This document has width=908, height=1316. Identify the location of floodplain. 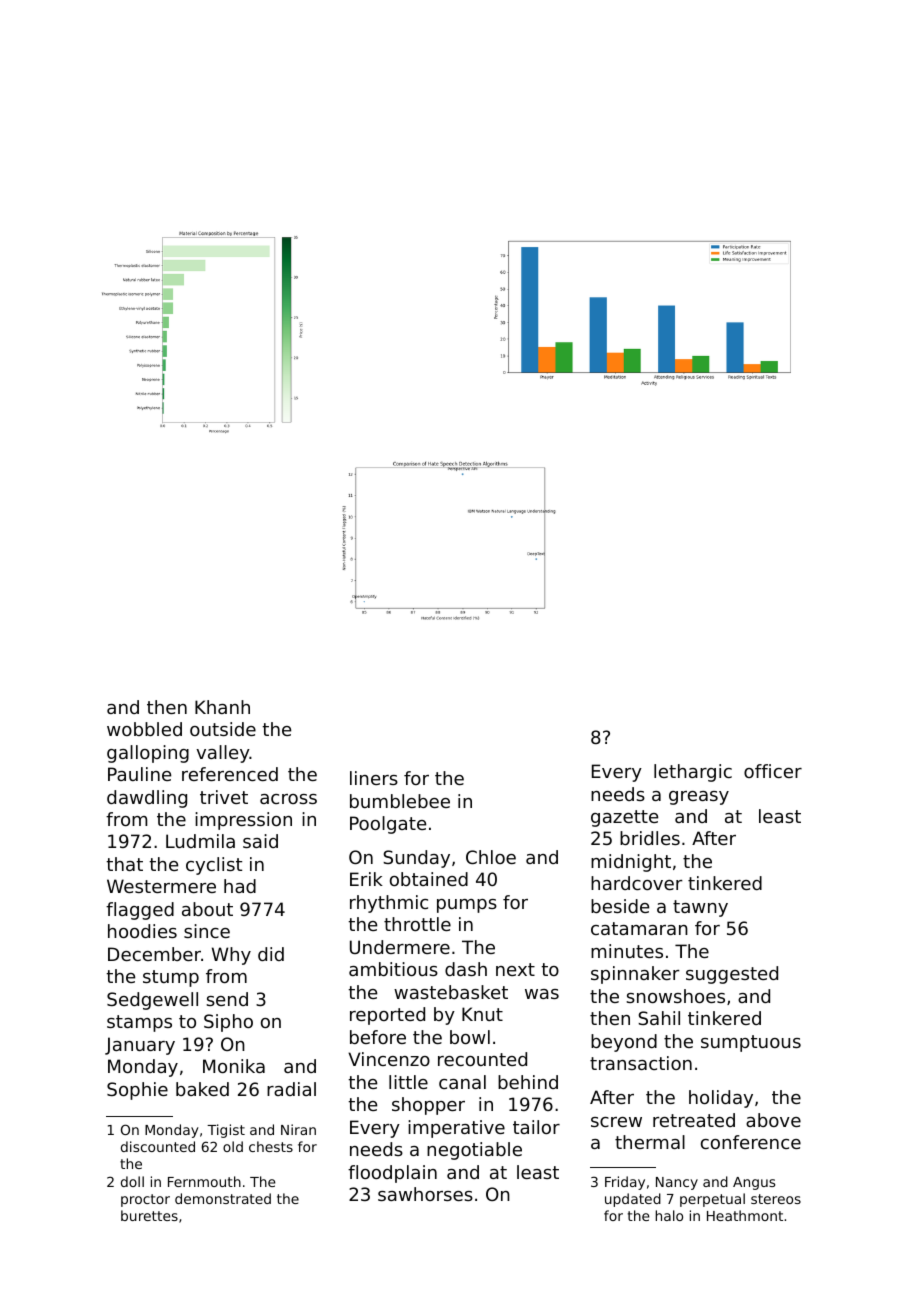
(392, 1174).
